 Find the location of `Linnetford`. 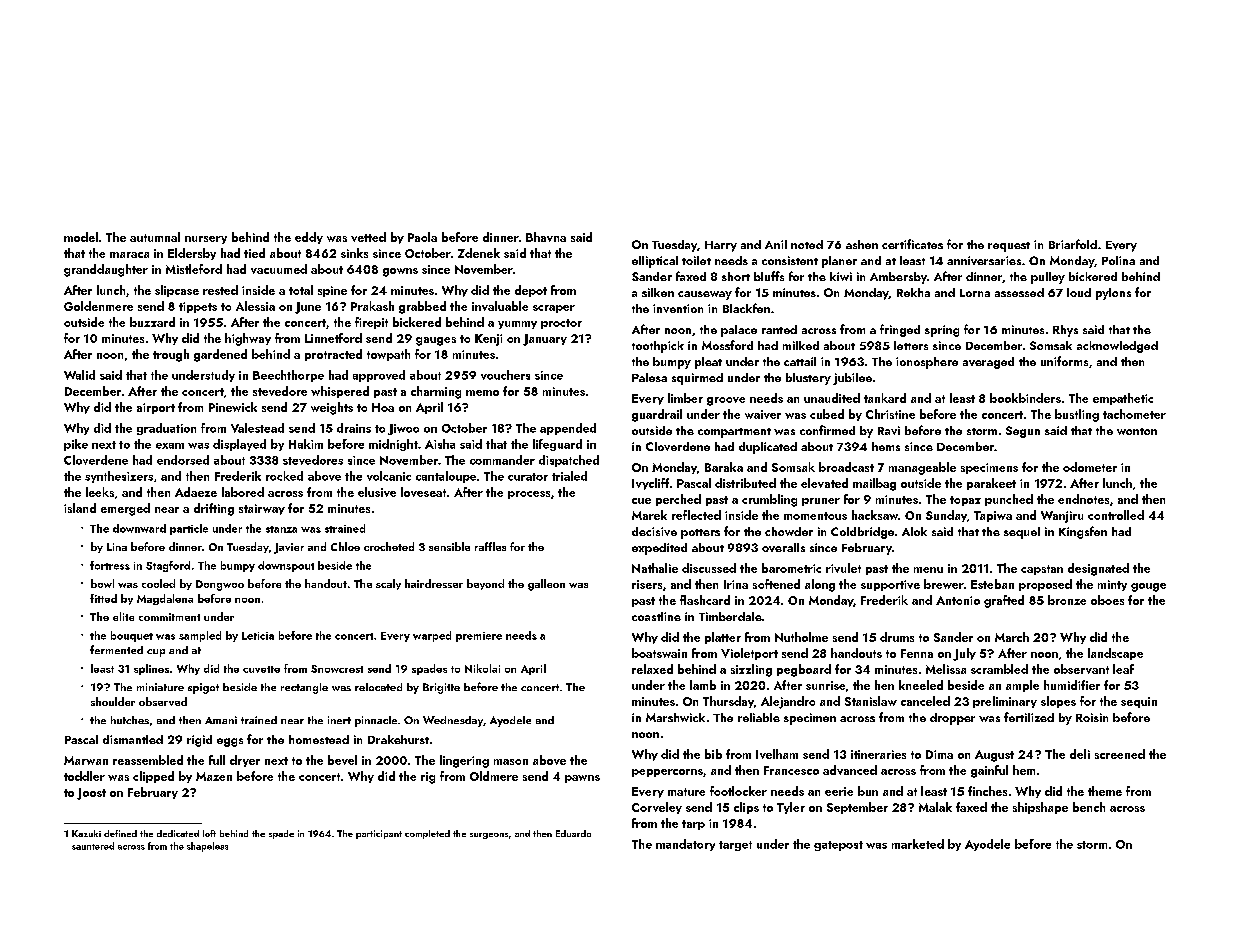

Linnetford is located at coordinates (333, 338).
